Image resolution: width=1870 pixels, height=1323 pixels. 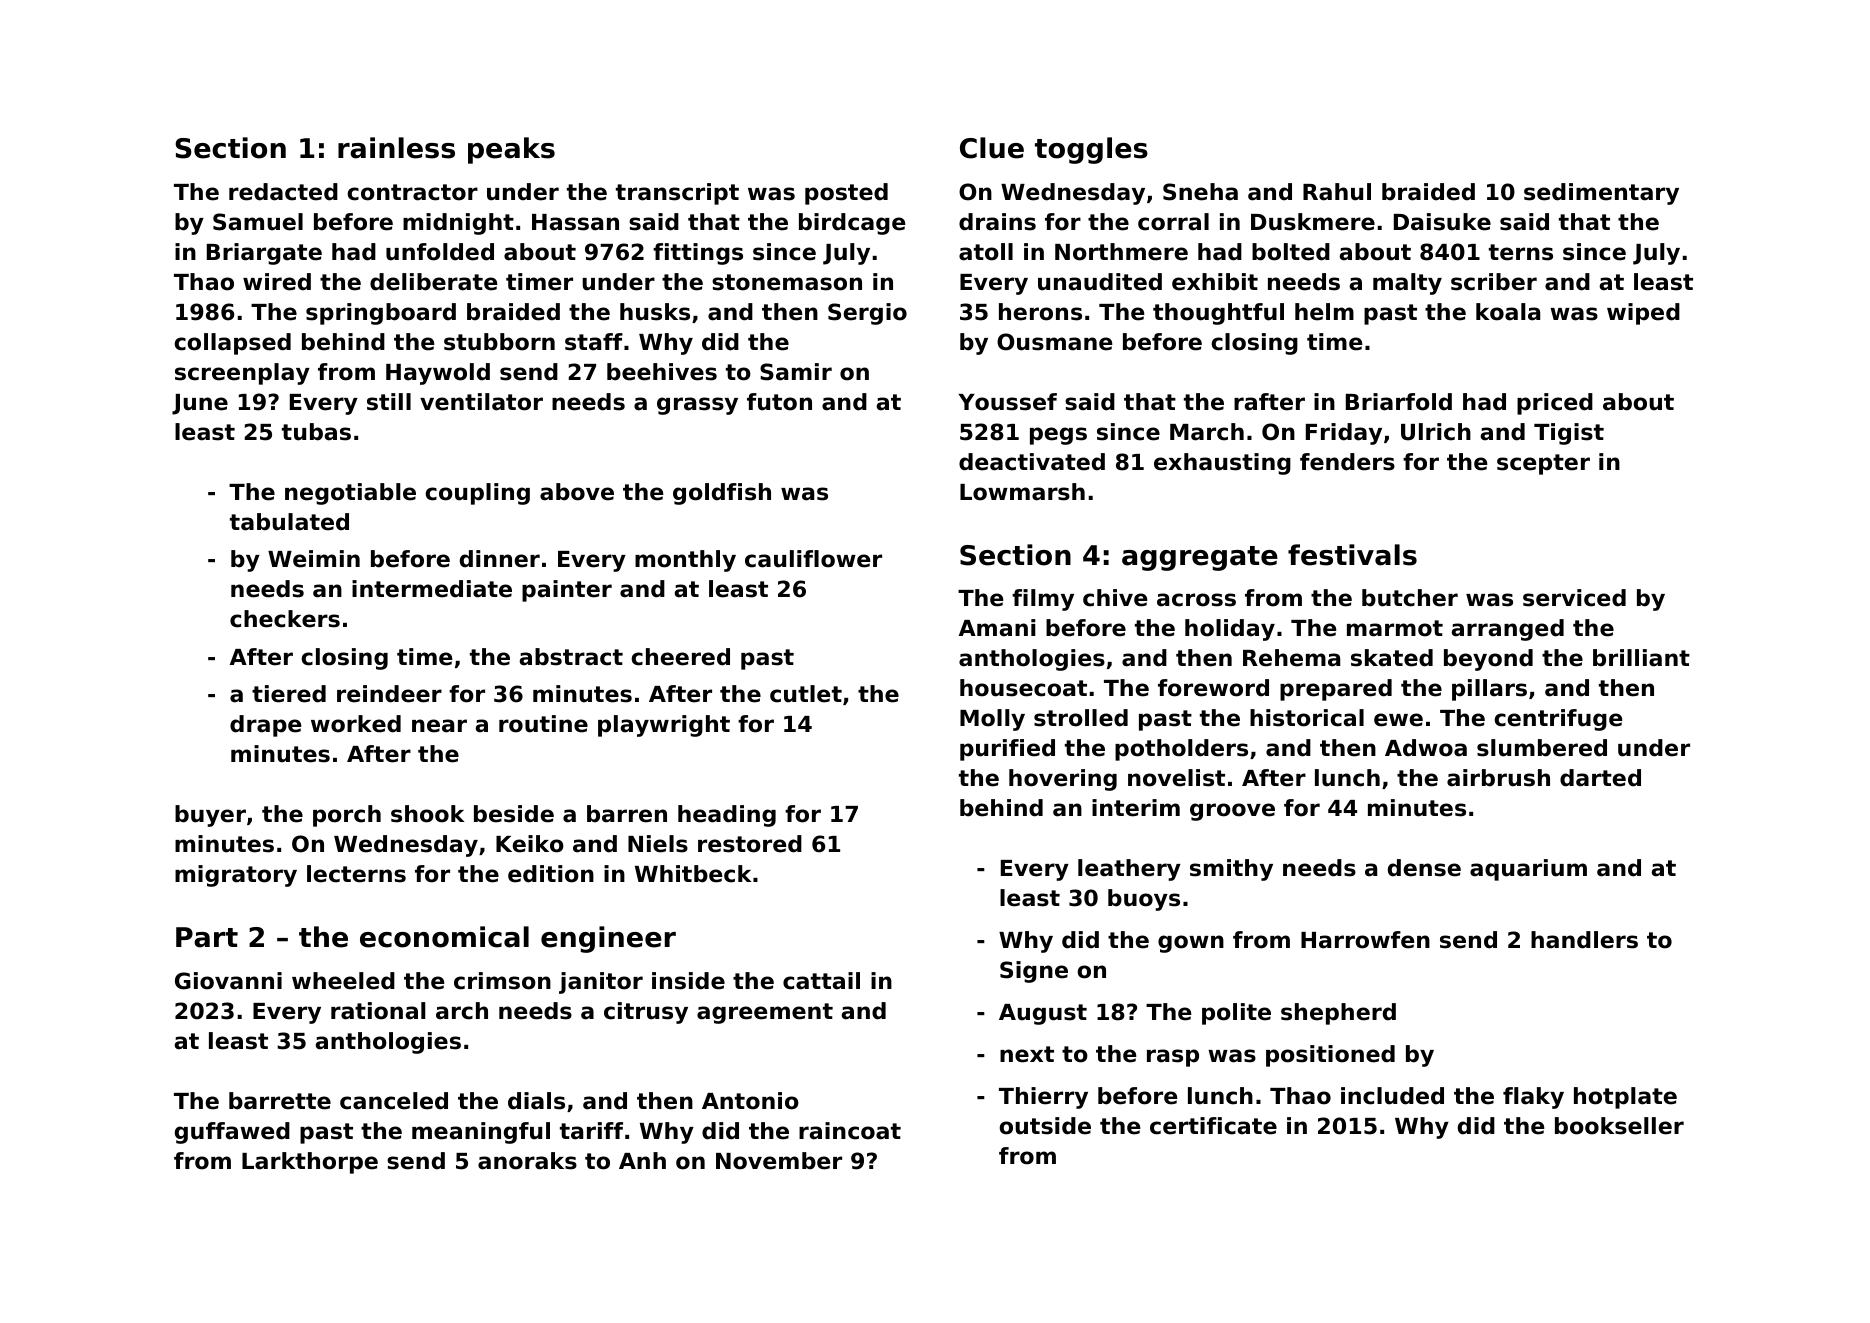 What do you see at coordinates (1181, 750) in the image?
I see `potholders` at bounding box center [1181, 750].
